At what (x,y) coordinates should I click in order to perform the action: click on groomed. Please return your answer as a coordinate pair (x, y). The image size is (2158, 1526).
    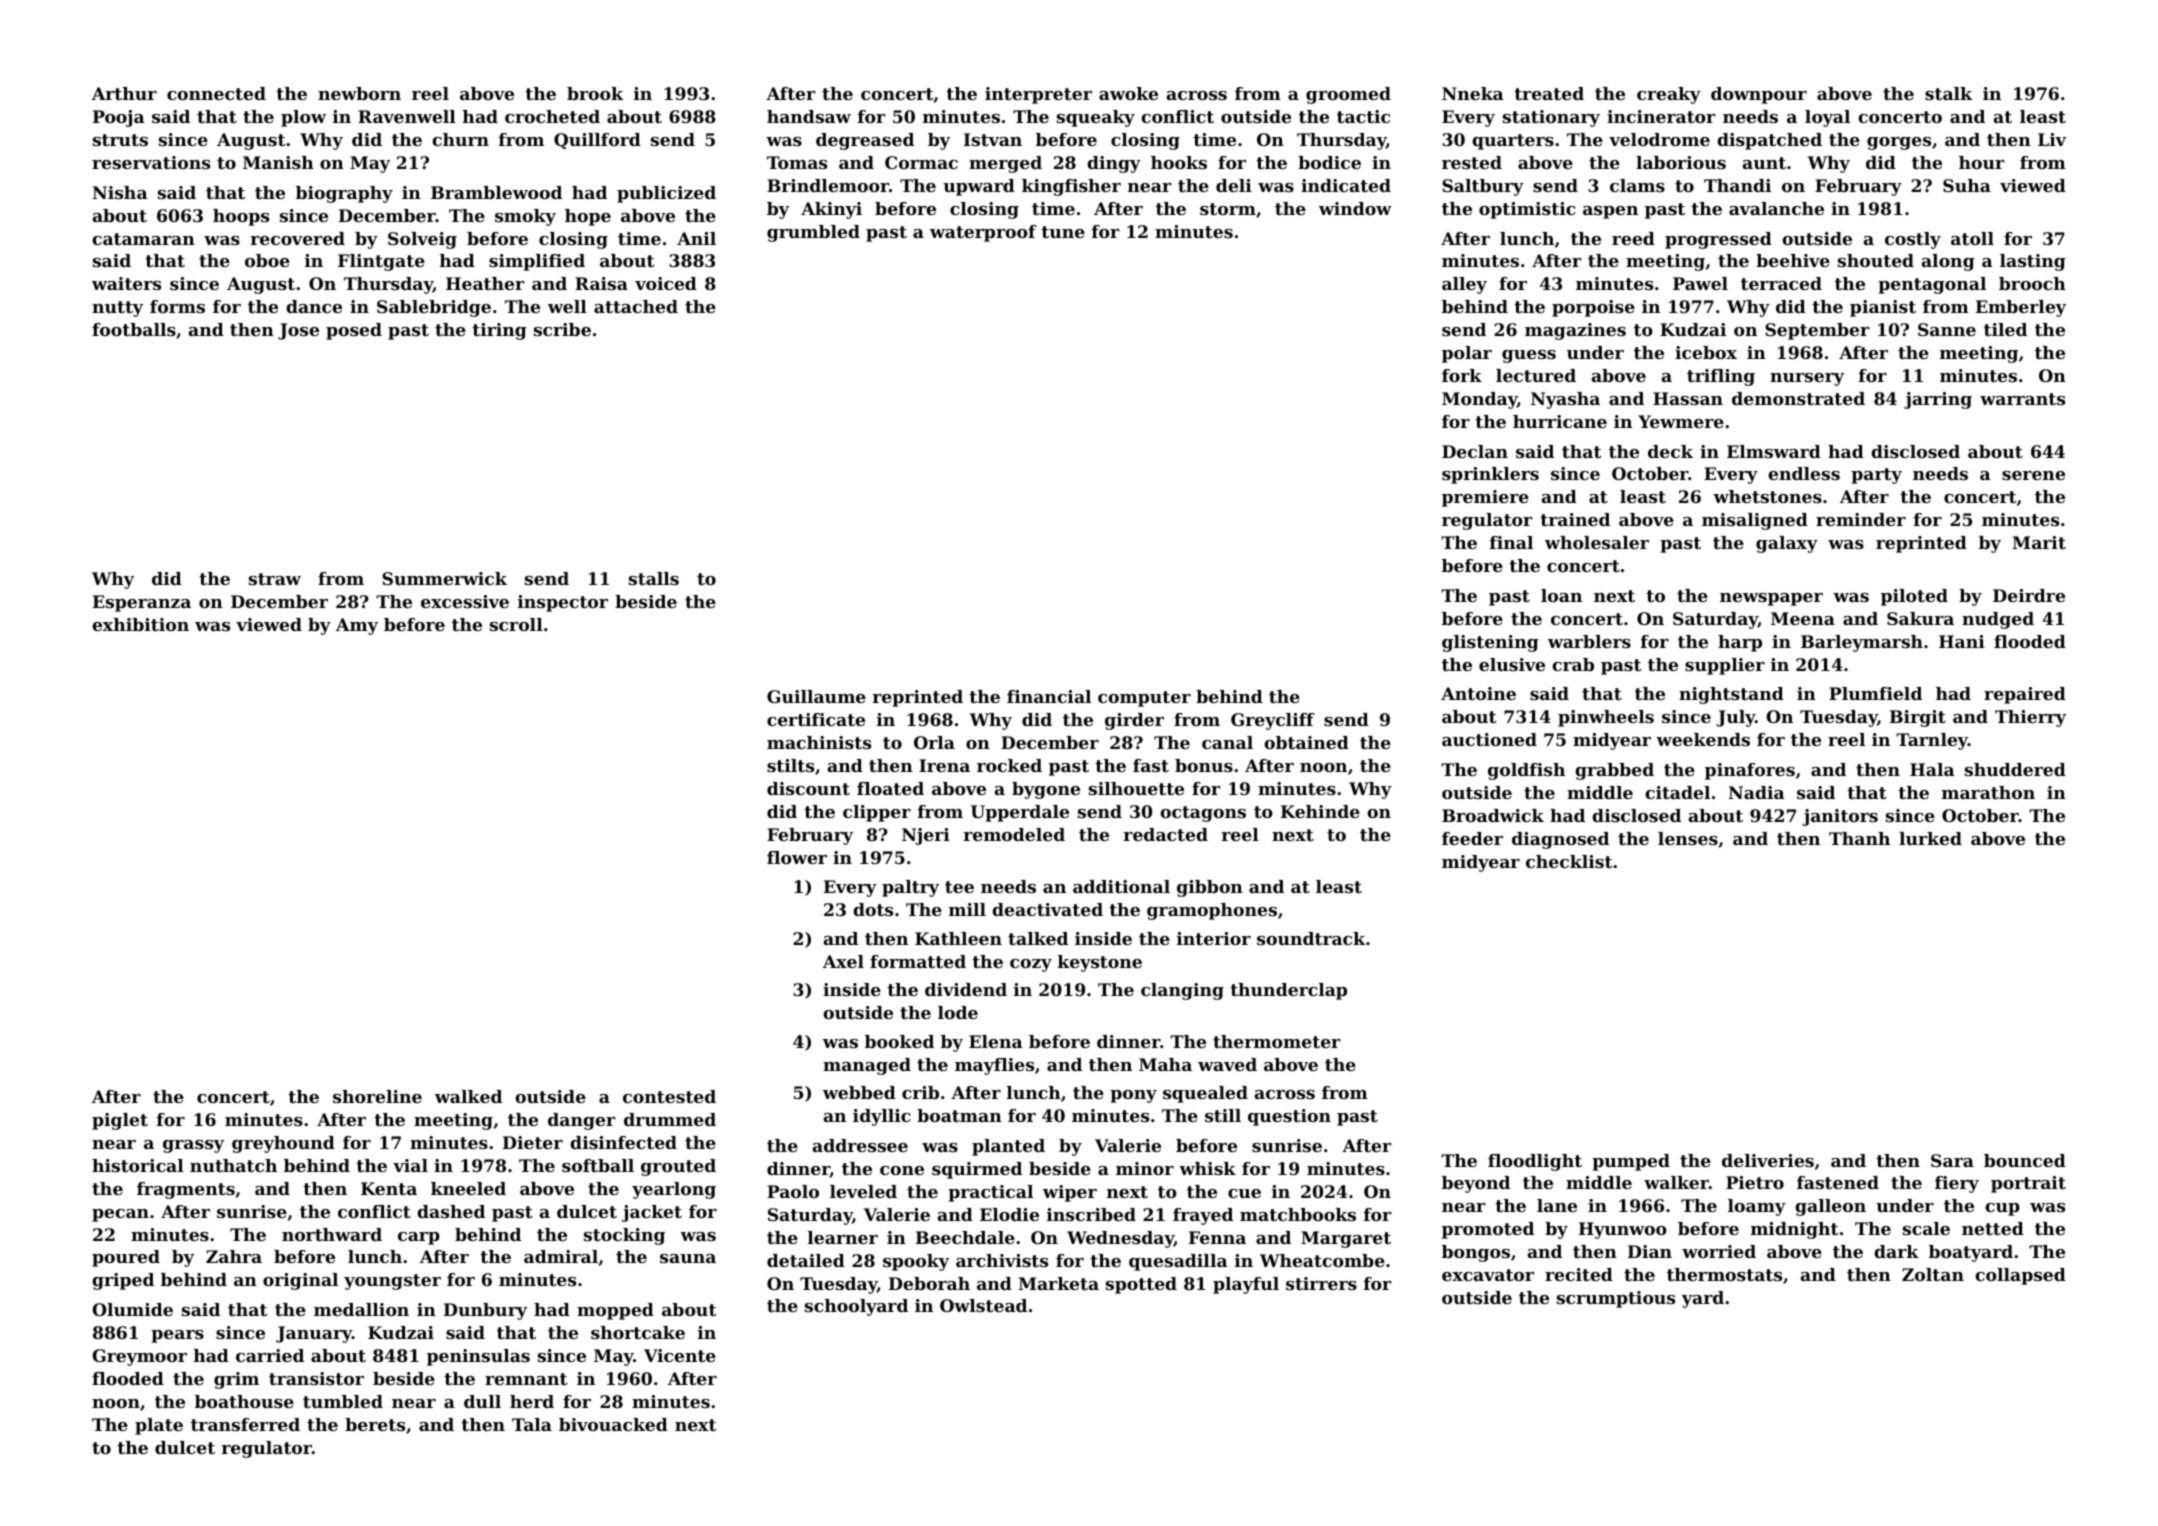
    Looking at the image, I should click on (1348, 95).
